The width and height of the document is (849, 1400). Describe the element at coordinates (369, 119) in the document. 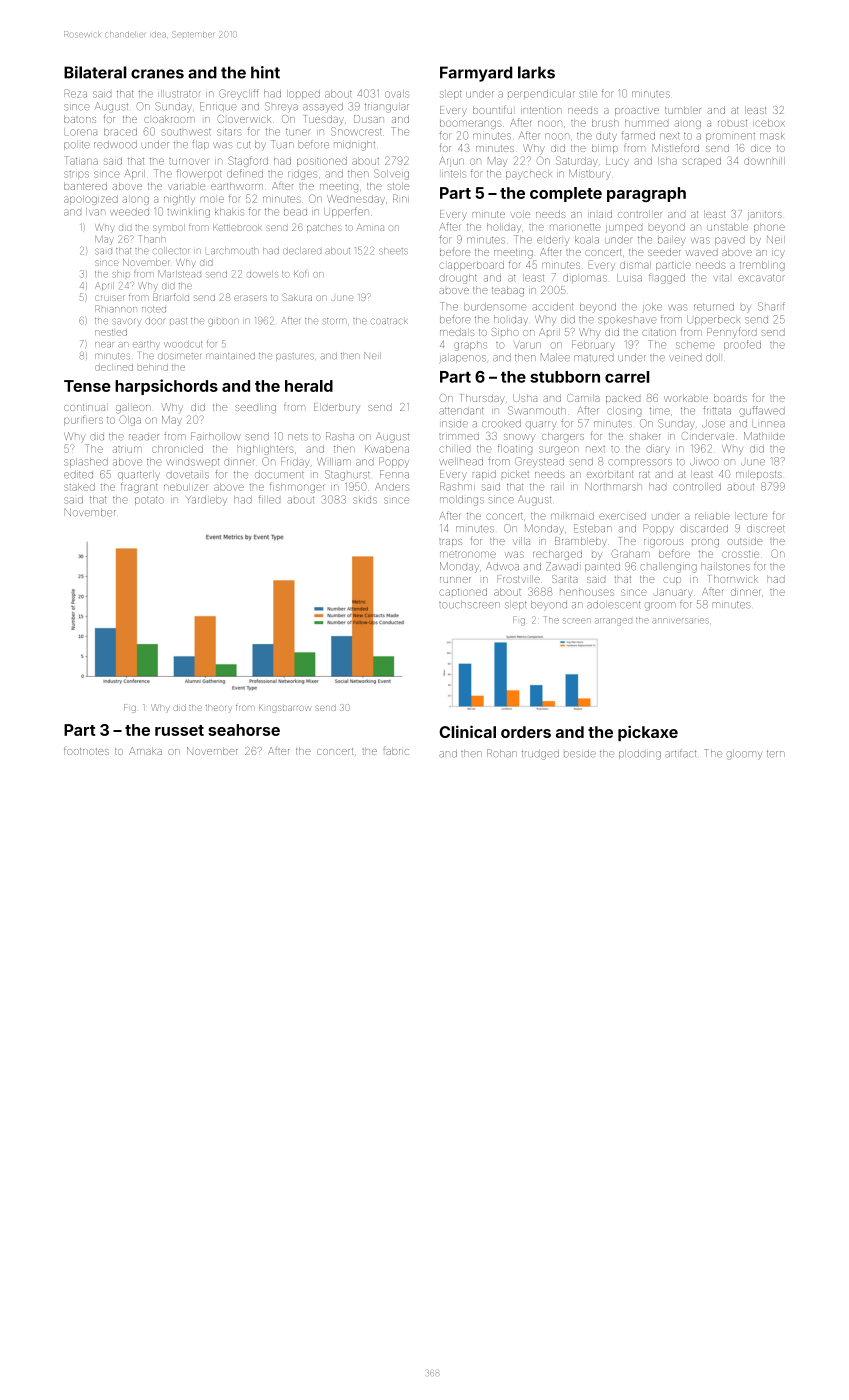

I see `Dusan` at that location.
